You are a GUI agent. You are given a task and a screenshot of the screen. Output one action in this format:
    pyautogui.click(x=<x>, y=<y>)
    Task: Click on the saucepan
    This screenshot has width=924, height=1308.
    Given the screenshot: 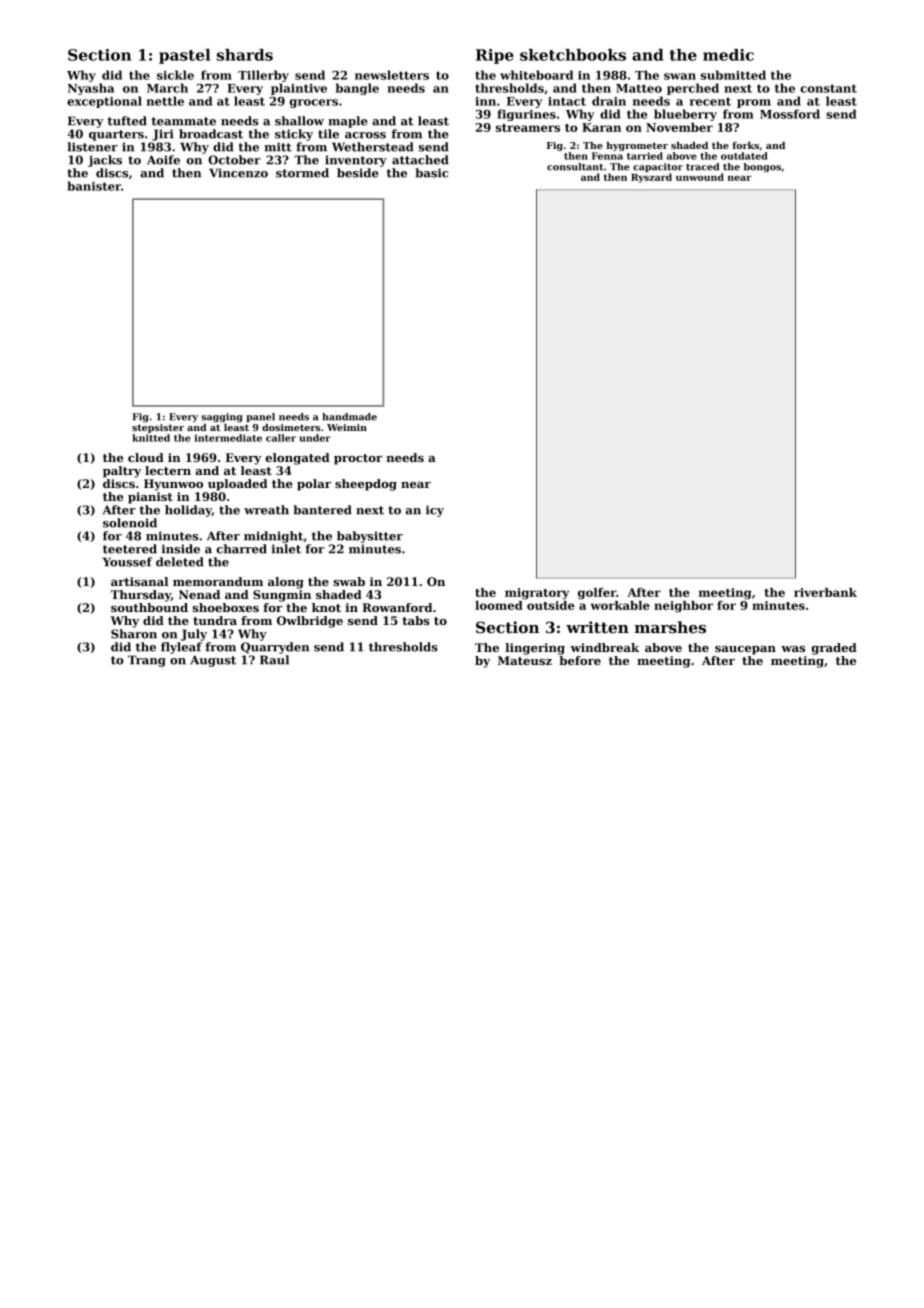 What is the action you would take?
    pyautogui.click(x=745, y=650)
